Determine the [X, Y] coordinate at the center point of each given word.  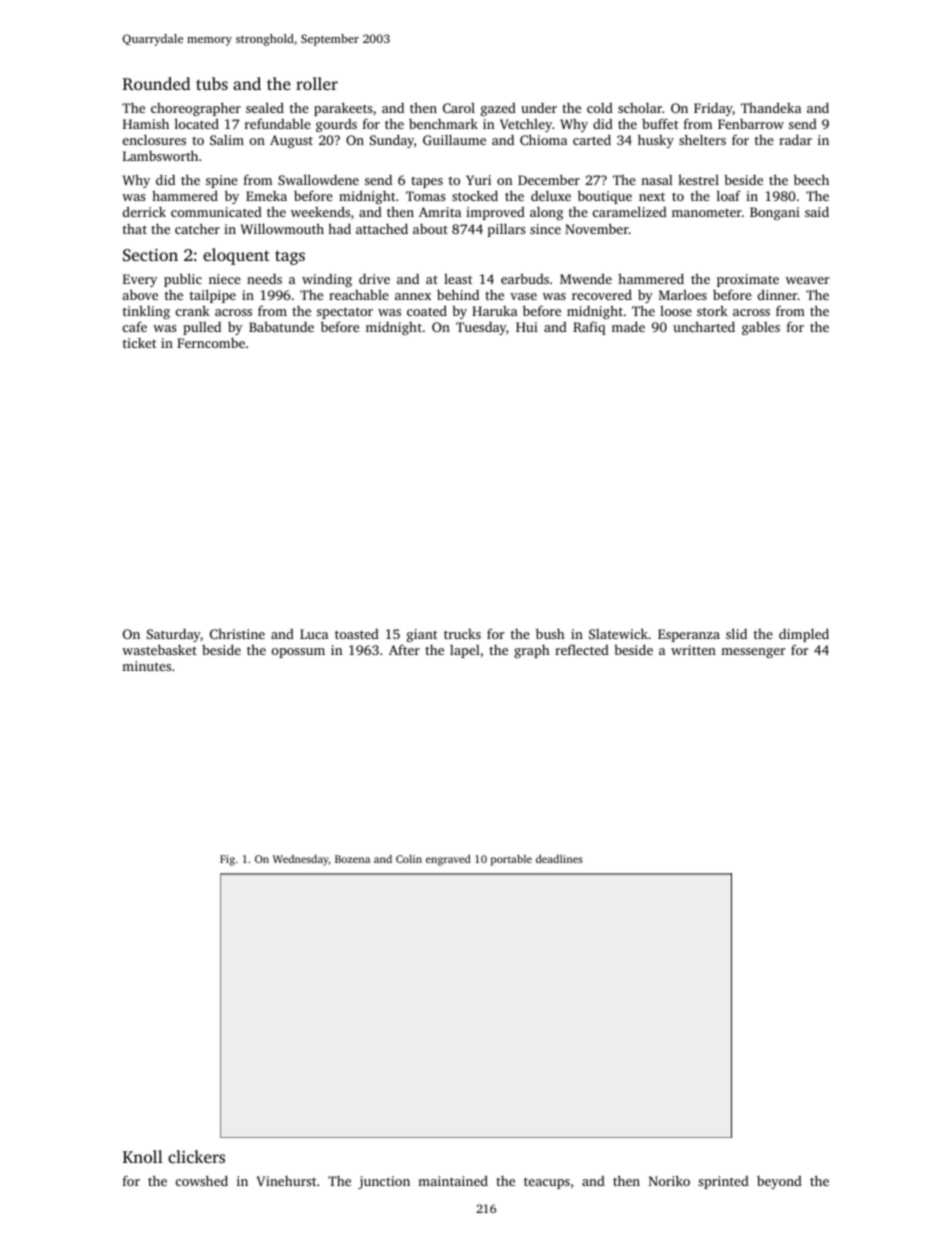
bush [550, 633]
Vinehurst [286, 1181]
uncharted [704, 326]
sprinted [723, 1182]
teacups [547, 1183]
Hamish [146, 123]
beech [811, 179]
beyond [779, 1182]
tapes [427, 182]
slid [736, 633]
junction [384, 1182]
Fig [227, 860]
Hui [527, 327]
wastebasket [159, 649]
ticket [139, 343]
